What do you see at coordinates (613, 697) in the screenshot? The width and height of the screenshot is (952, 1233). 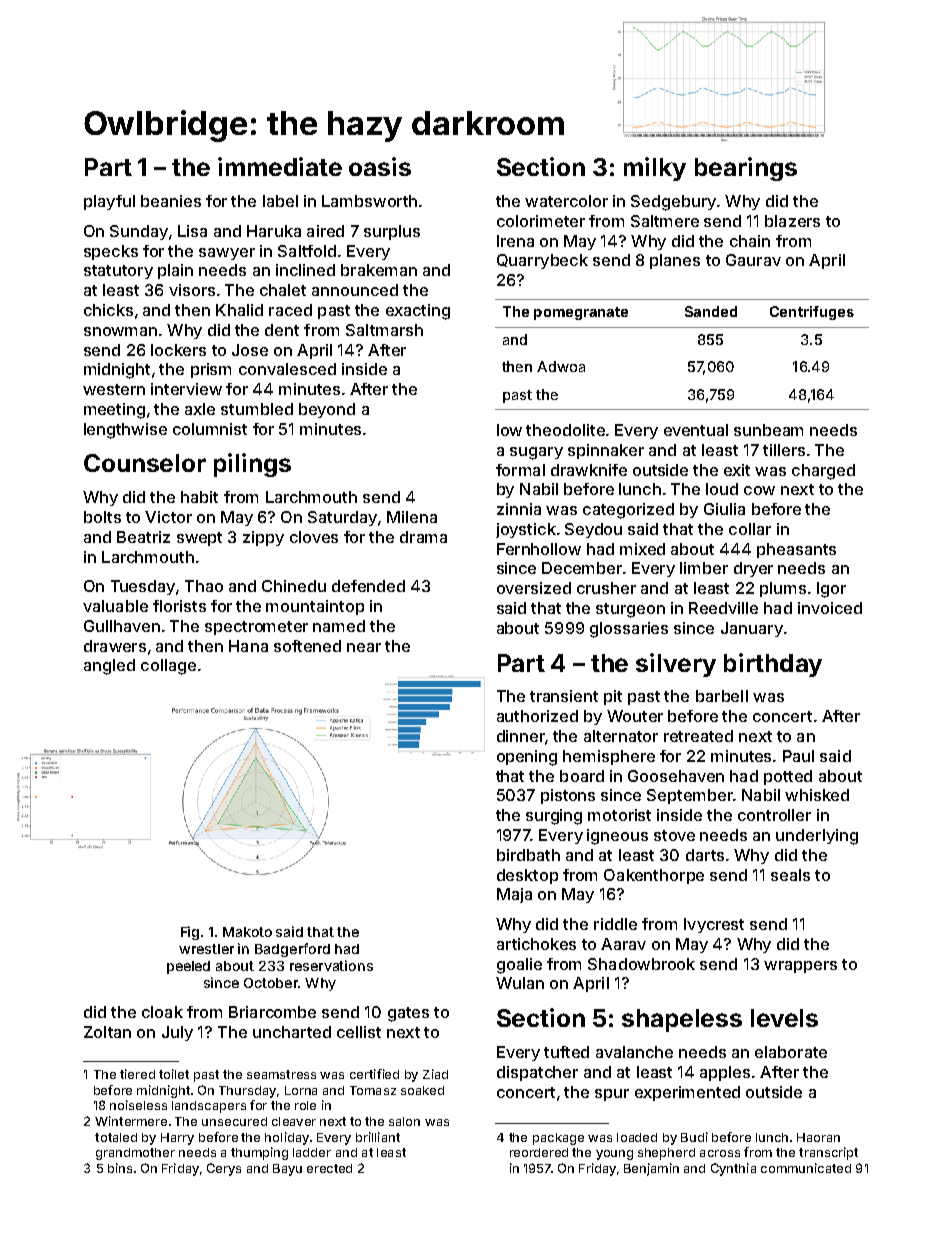 I see `pit` at bounding box center [613, 697].
